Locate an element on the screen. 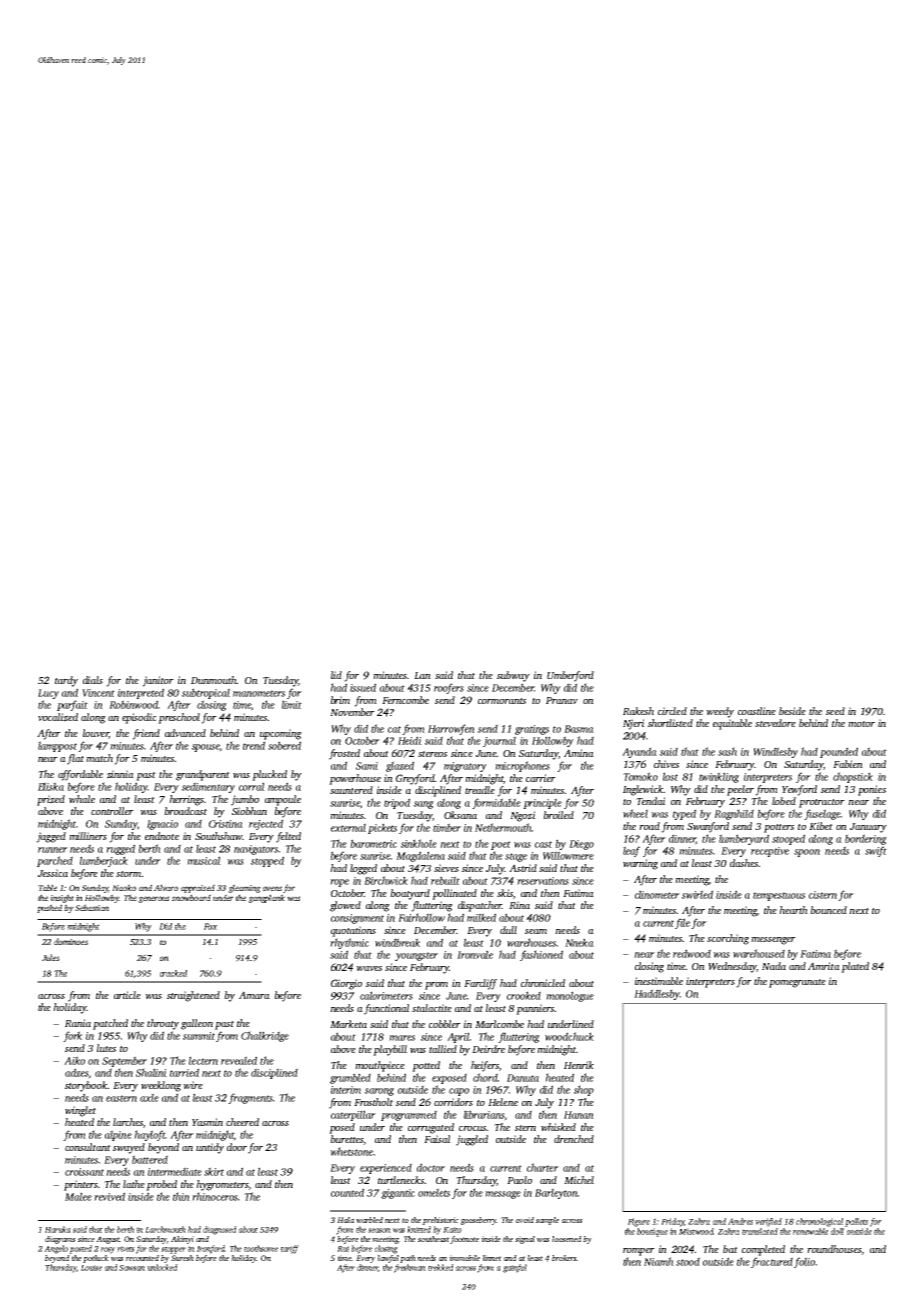 The width and height of the screenshot is (924, 1308). janitor is located at coordinates (158, 681).
